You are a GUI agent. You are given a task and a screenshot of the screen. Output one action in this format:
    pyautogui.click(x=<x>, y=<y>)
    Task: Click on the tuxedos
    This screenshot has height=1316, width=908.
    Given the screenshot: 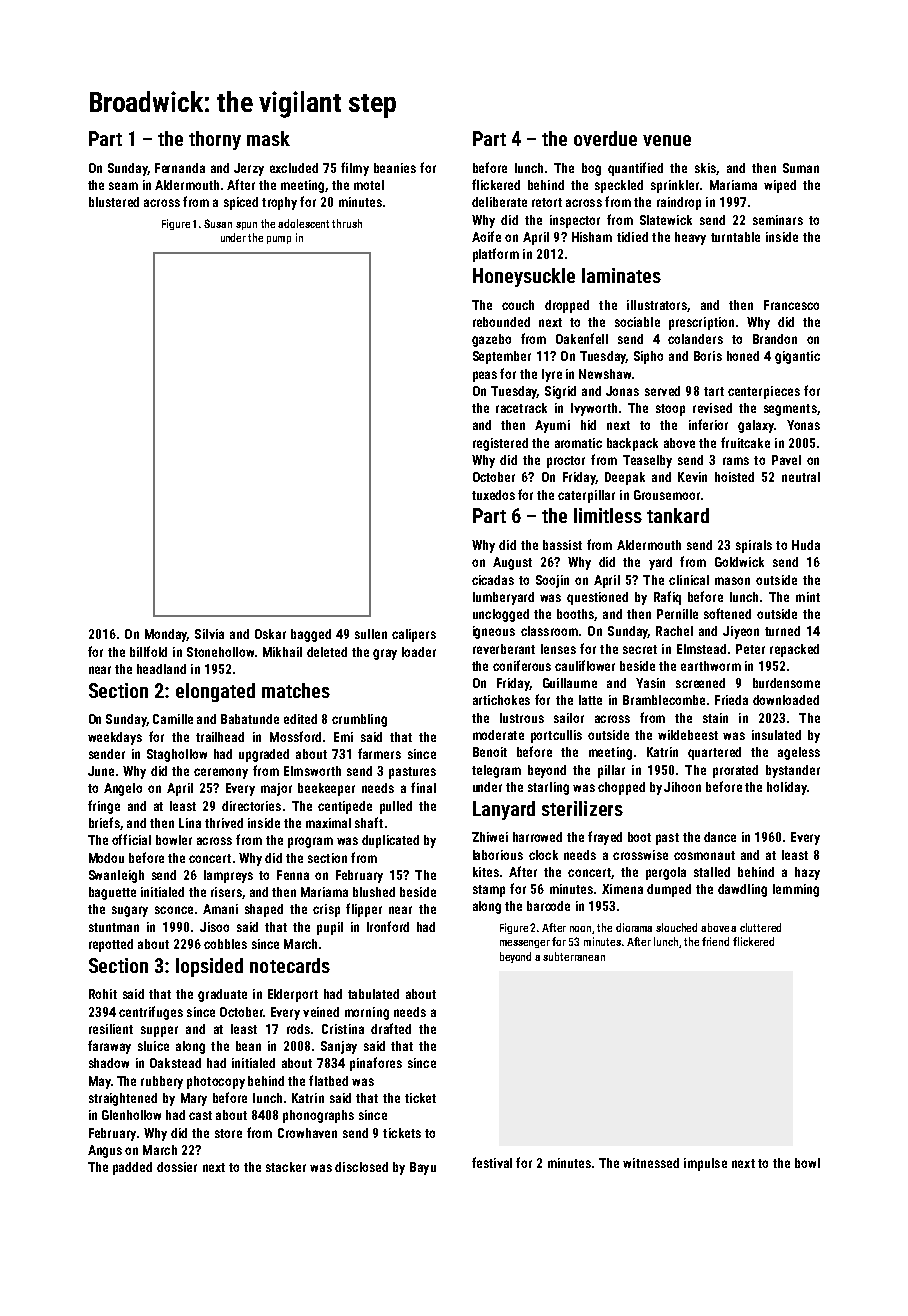 What is the action you would take?
    pyautogui.click(x=493, y=495)
